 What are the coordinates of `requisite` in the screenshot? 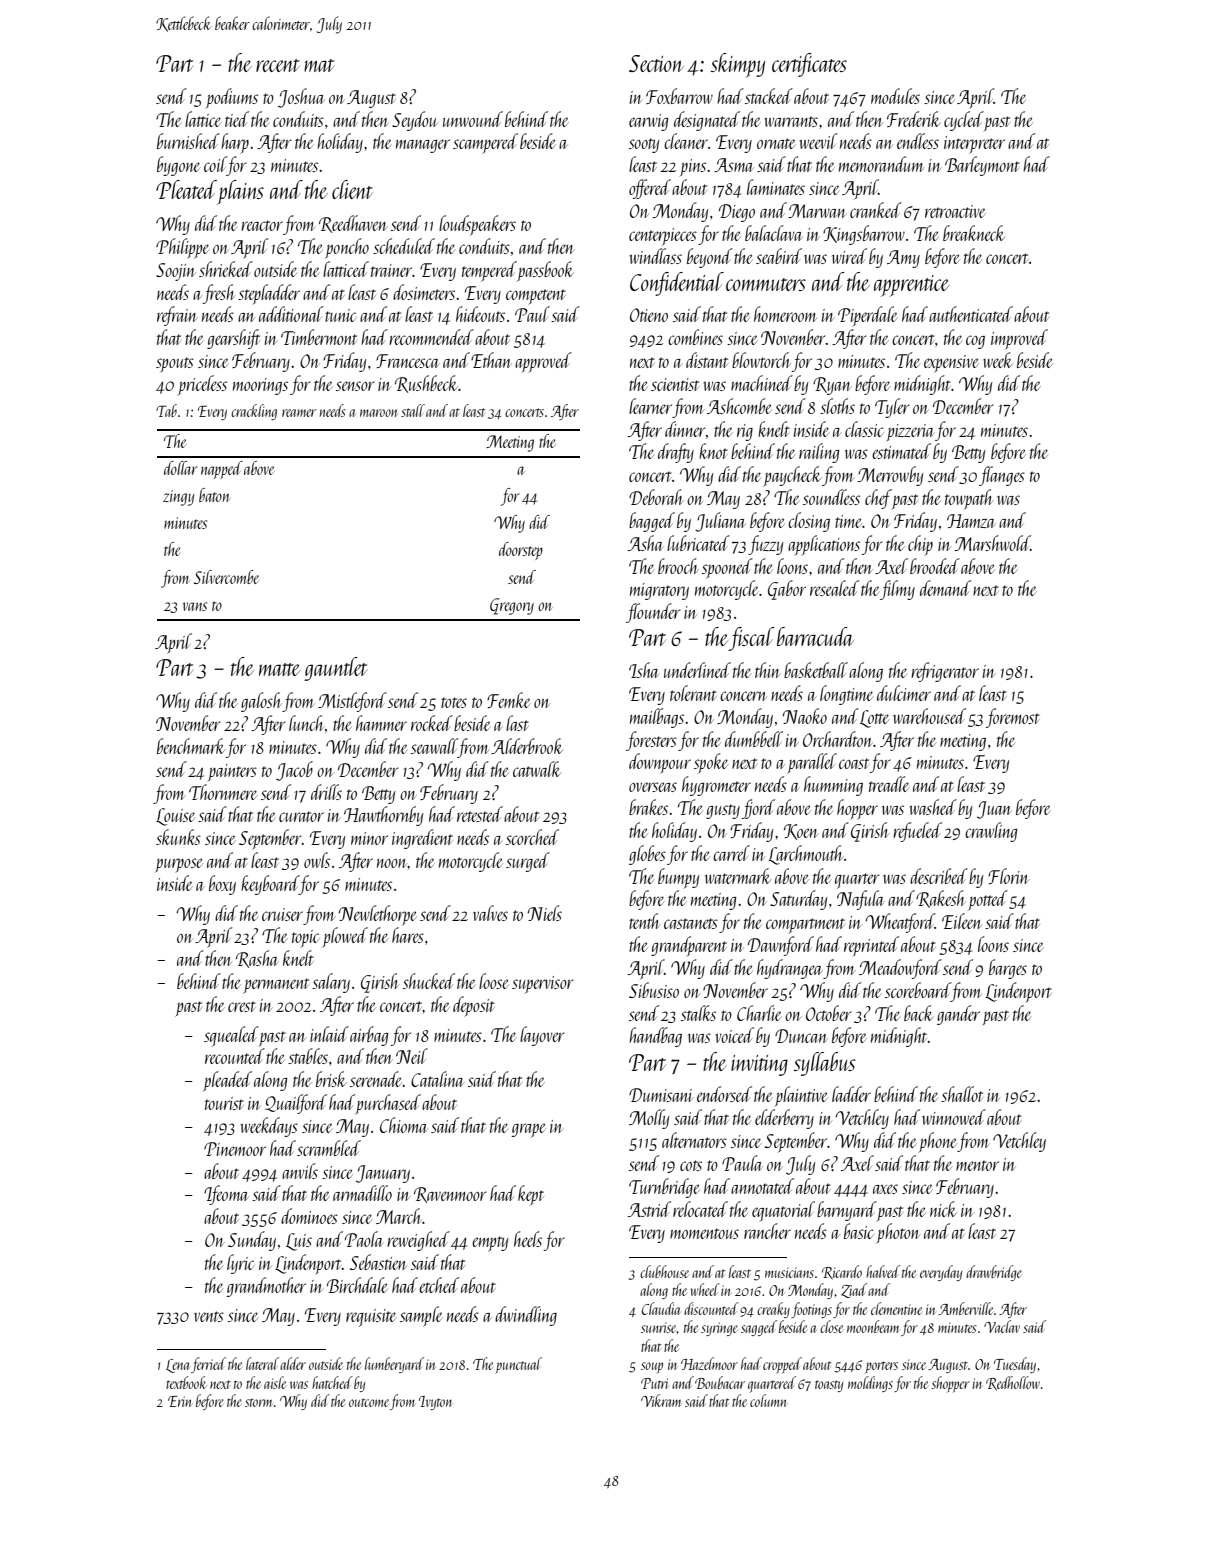 It's located at (371, 1318).
